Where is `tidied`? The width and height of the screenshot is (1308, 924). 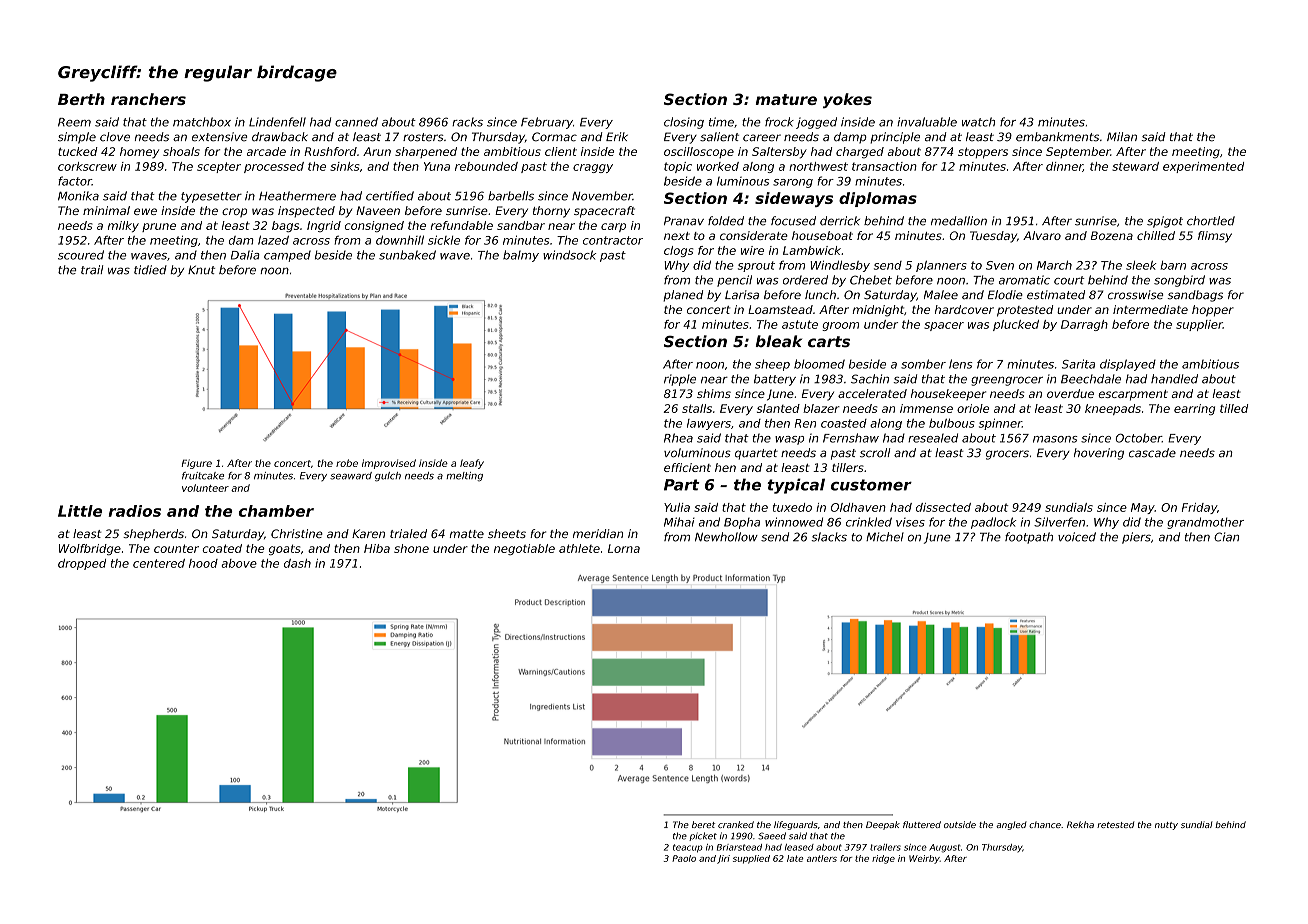
tidied is located at coordinates (150, 270).
